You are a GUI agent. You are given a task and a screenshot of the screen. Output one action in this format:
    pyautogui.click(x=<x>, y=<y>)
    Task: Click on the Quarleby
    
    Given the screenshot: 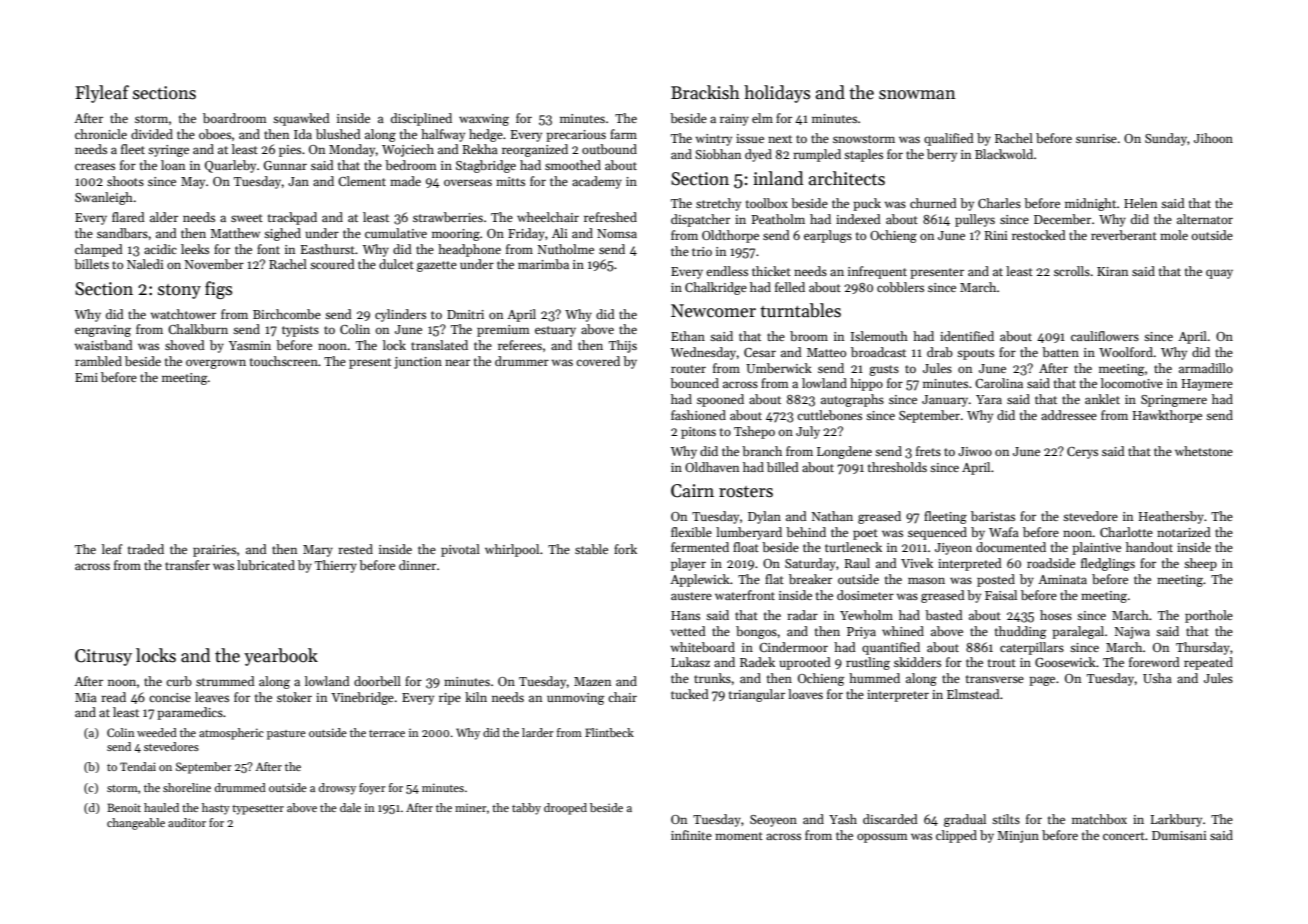 What is the action you would take?
    pyautogui.click(x=230, y=166)
